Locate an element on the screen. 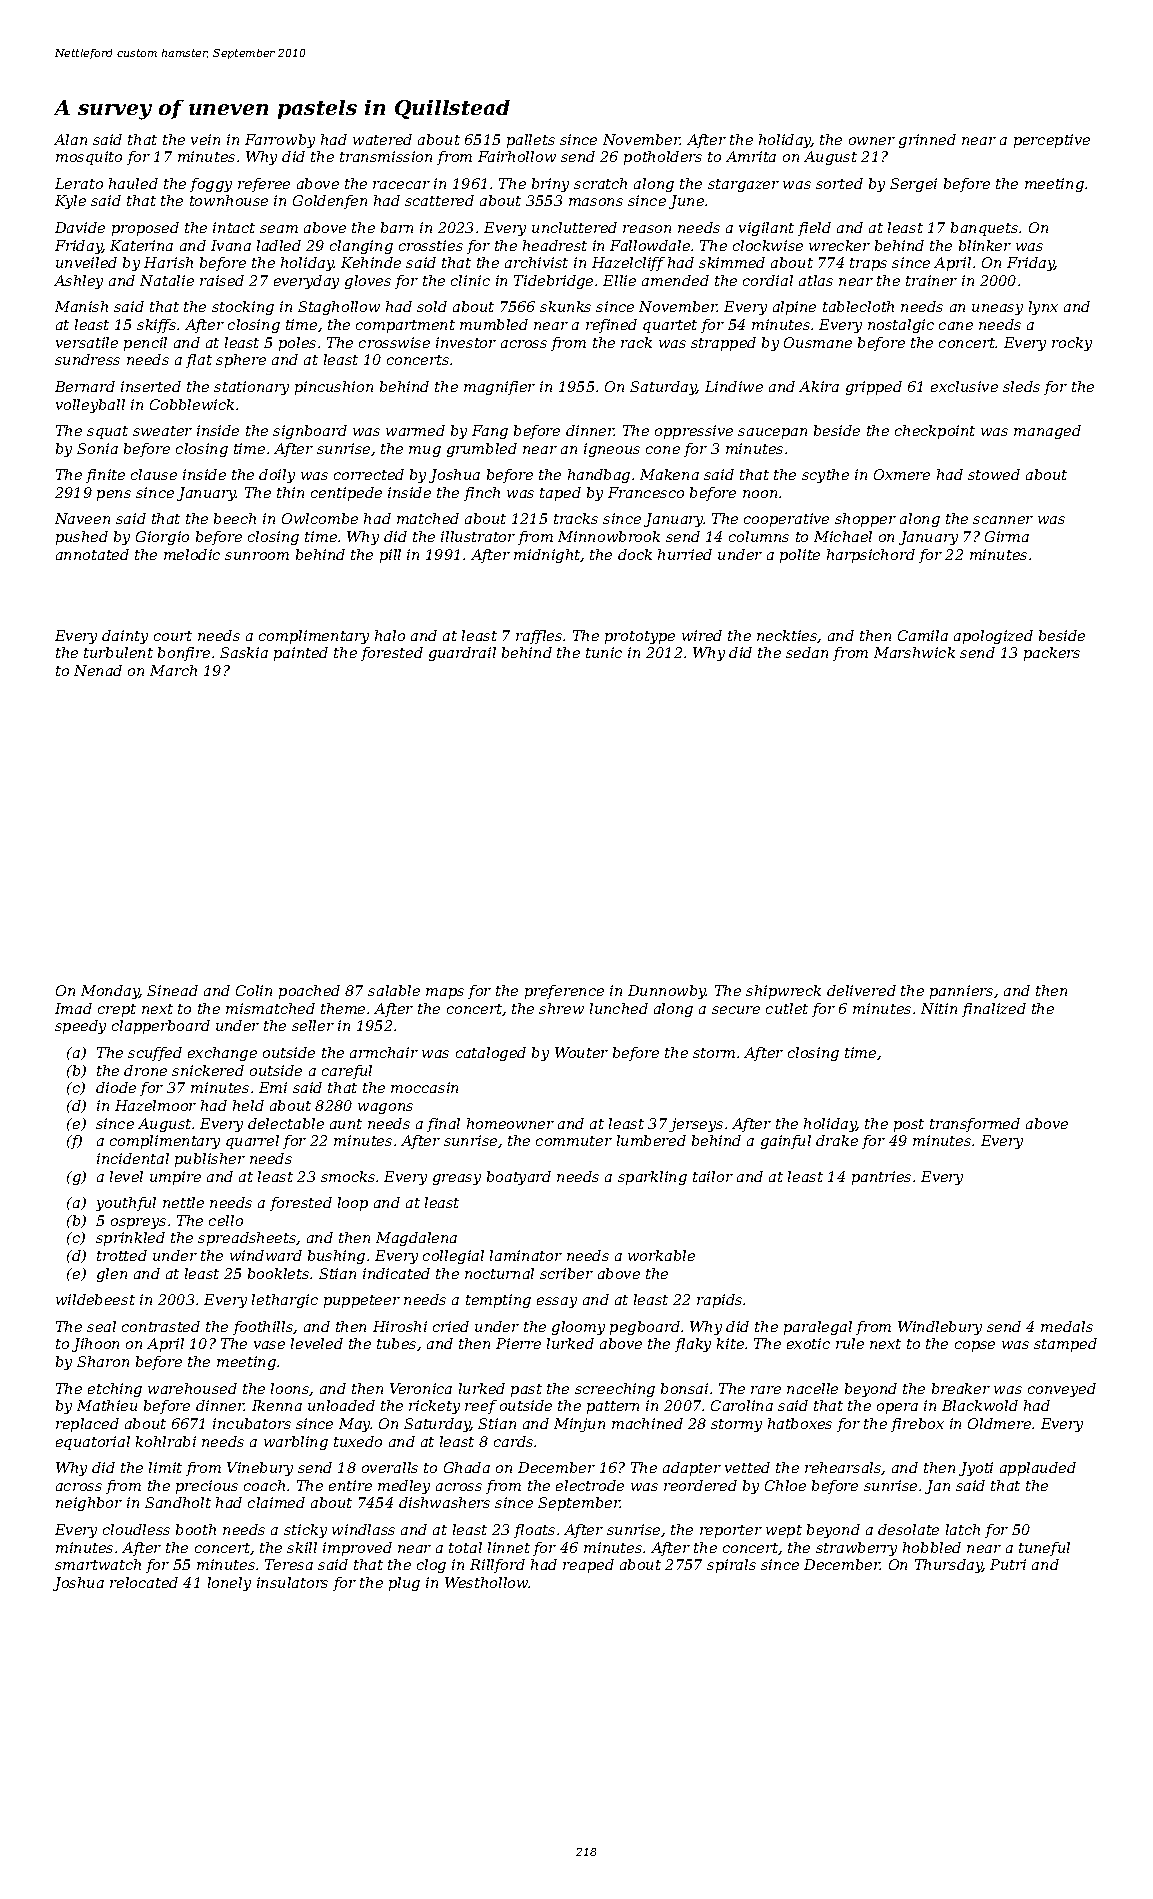  Windlebury is located at coordinates (940, 1328).
